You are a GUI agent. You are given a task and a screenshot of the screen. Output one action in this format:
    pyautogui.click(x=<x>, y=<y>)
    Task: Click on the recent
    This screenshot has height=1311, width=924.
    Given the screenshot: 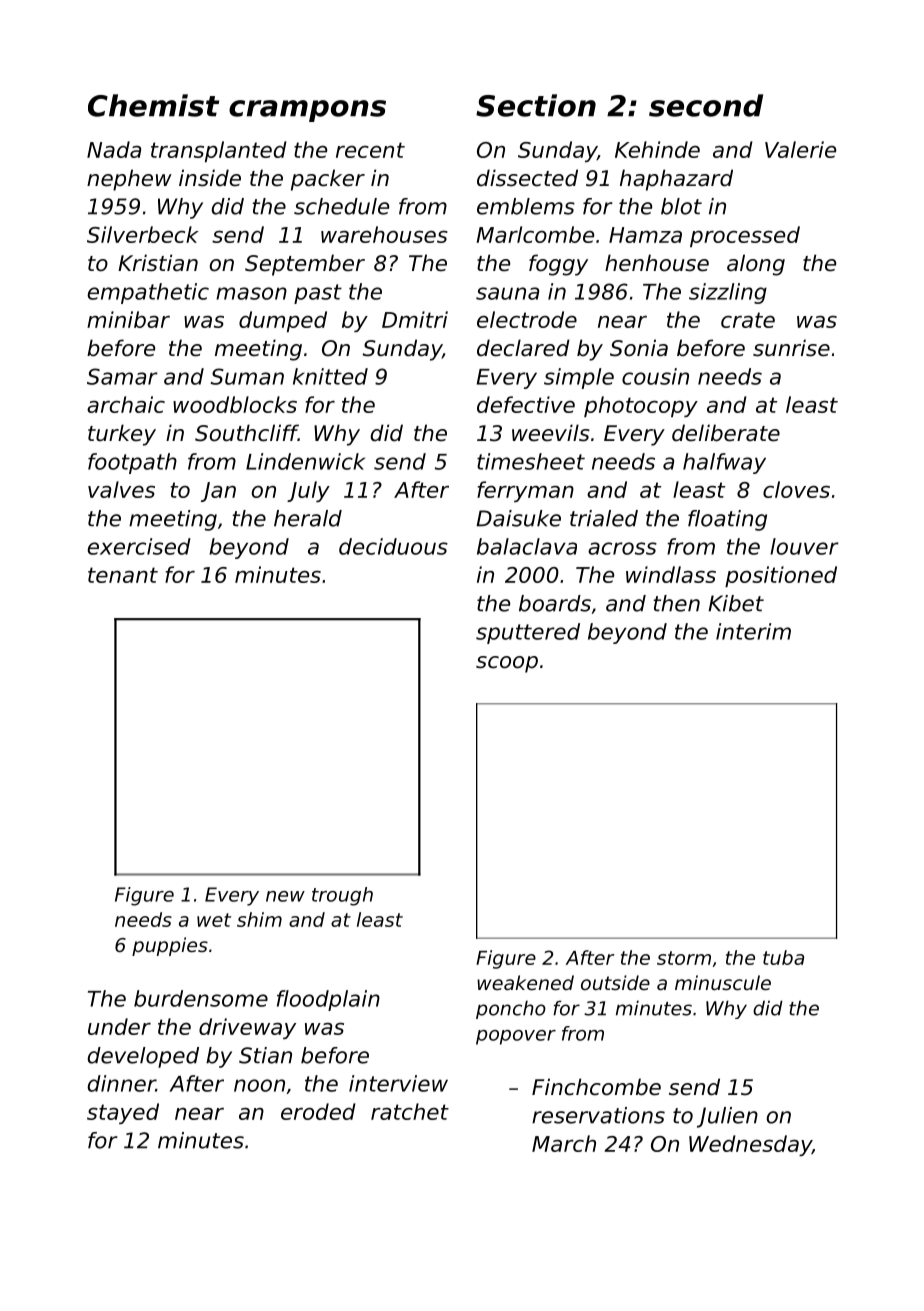 What is the action you would take?
    pyautogui.click(x=370, y=150)
